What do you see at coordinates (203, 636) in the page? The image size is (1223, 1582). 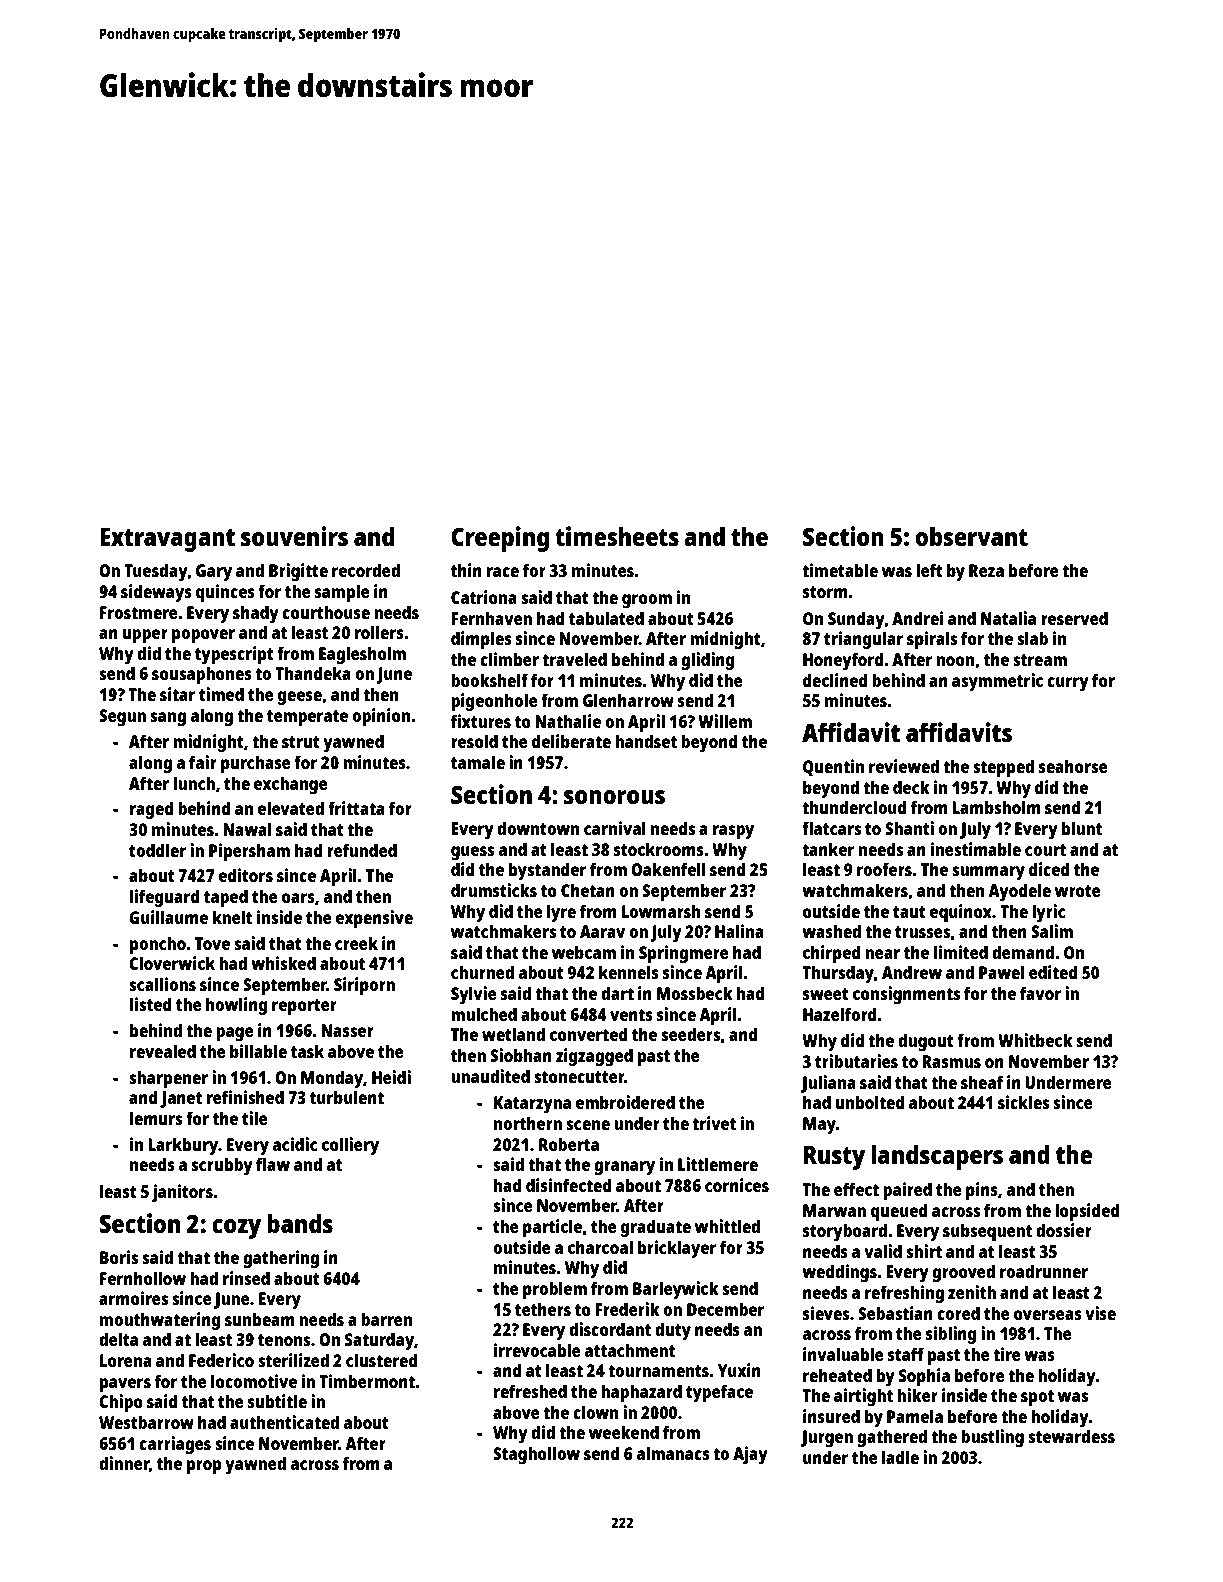 I see `popover` at bounding box center [203, 636].
